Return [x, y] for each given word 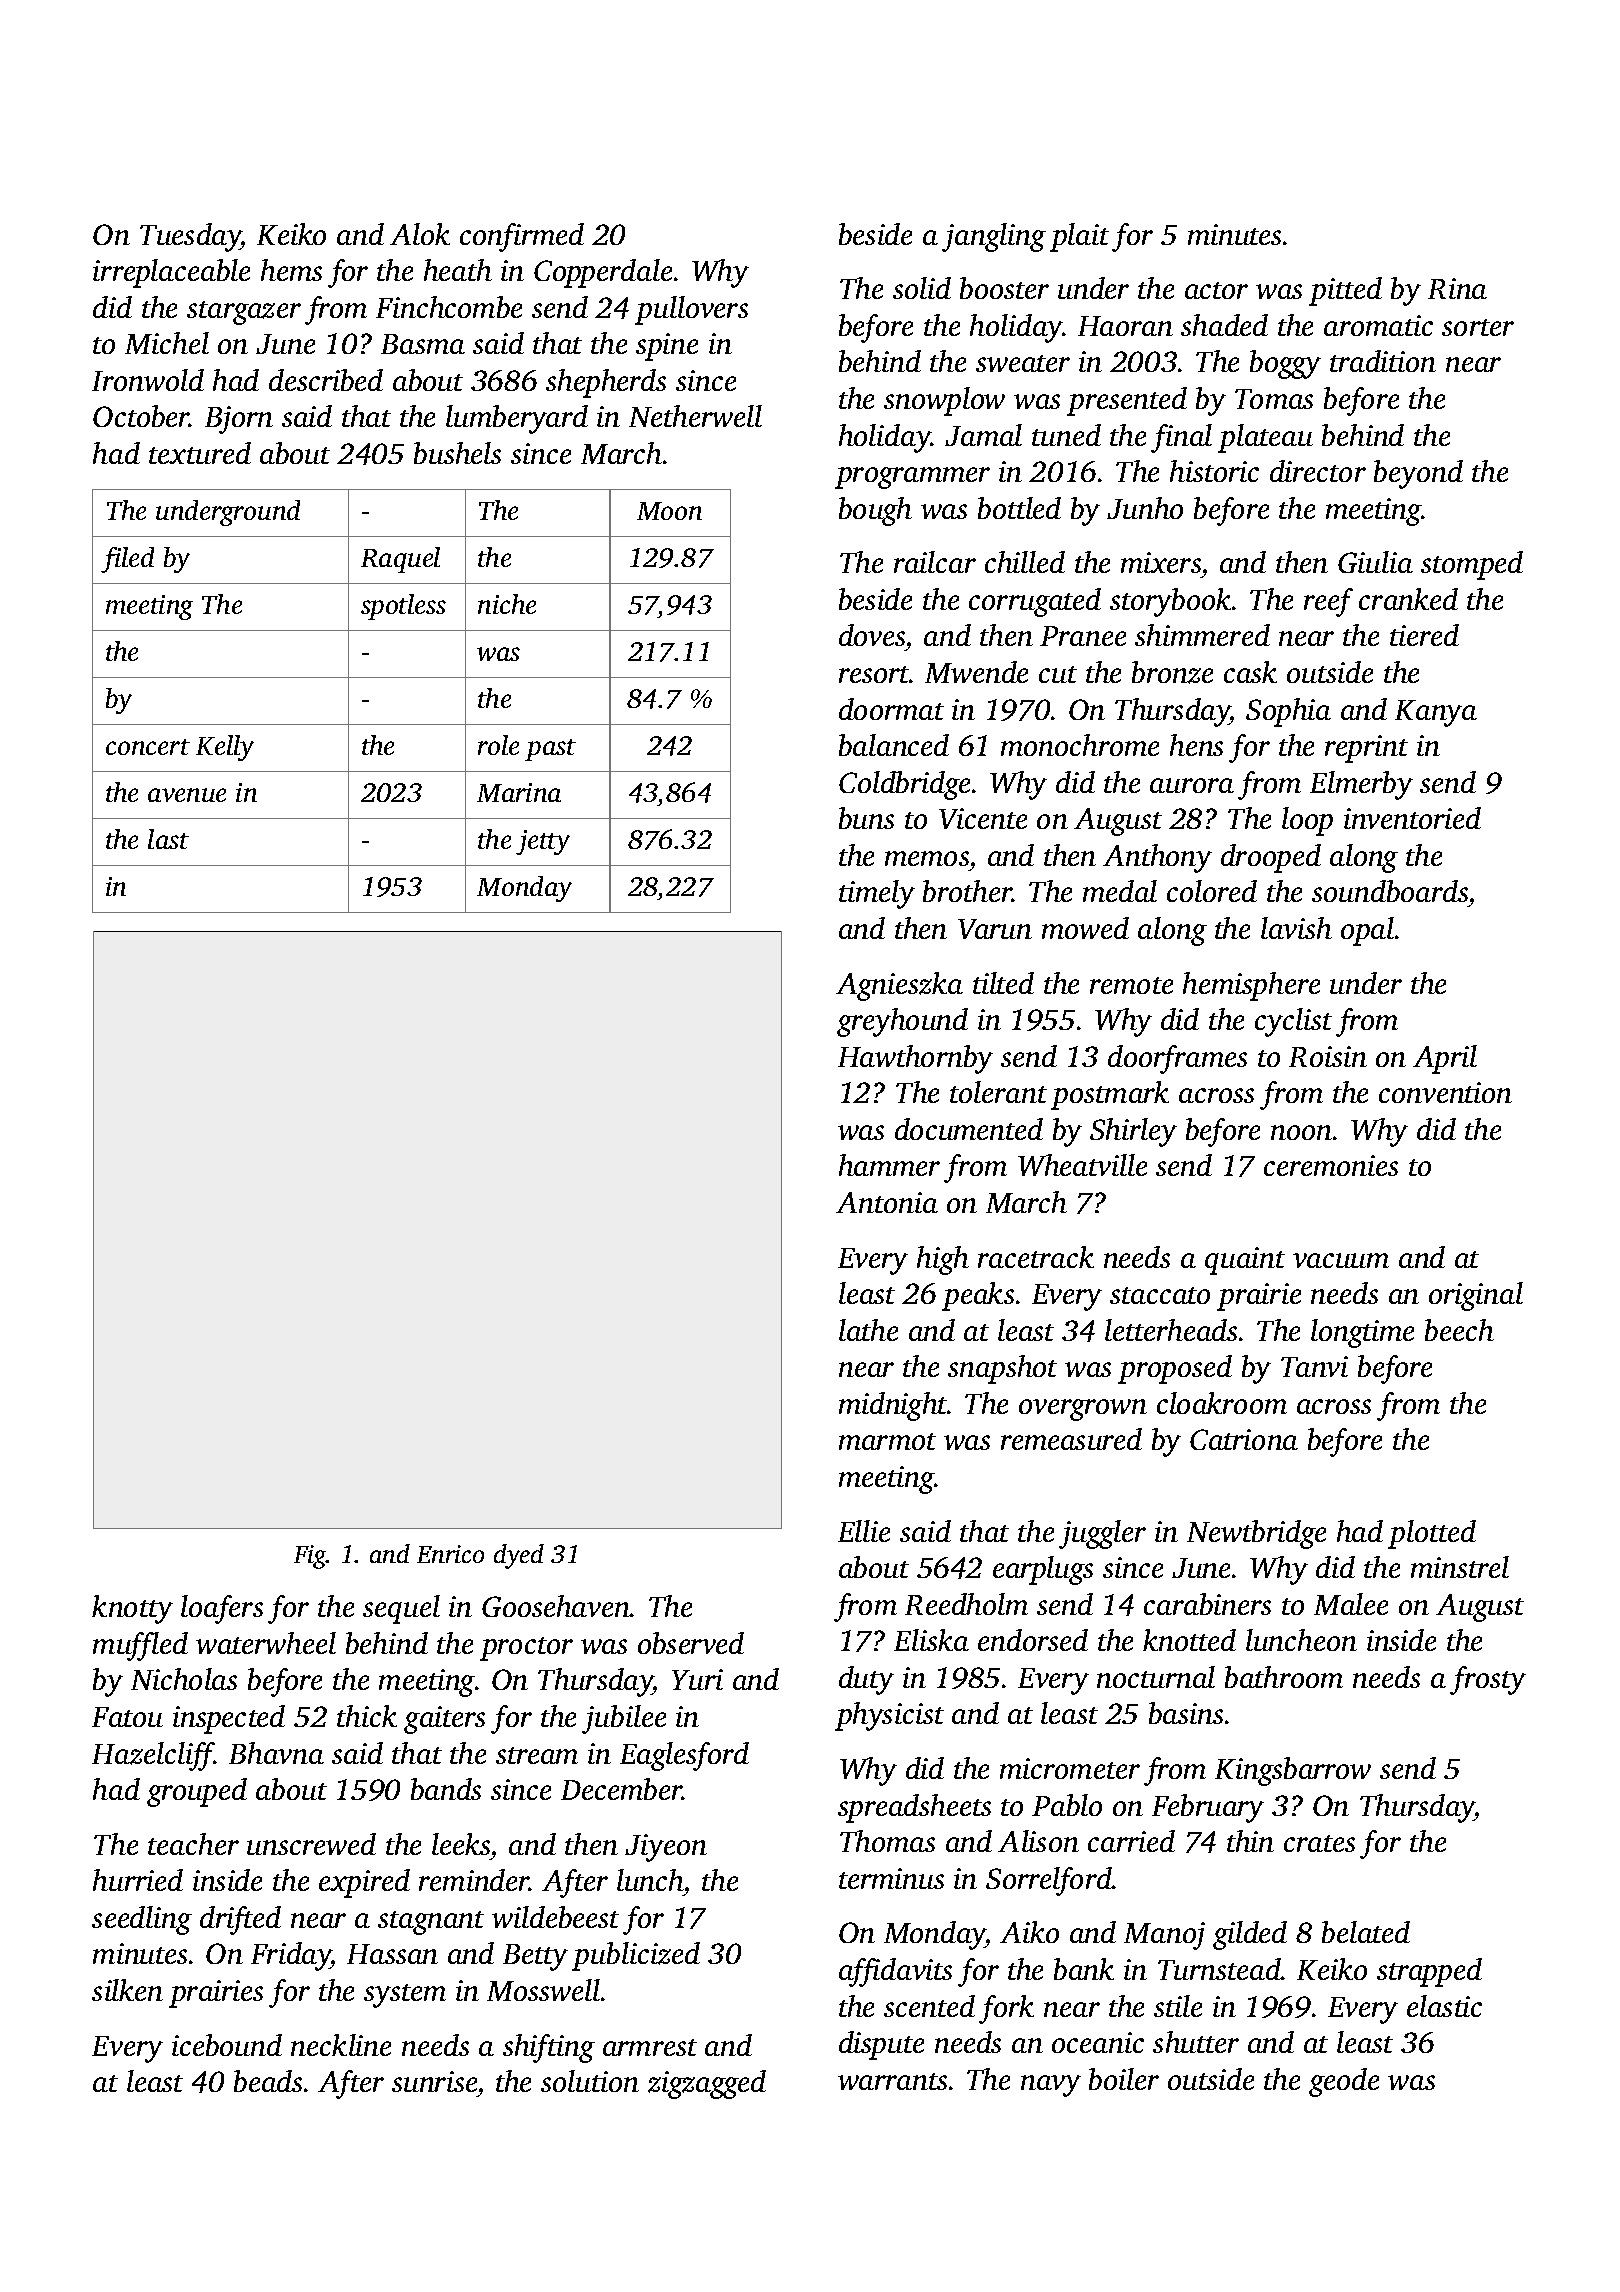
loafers [222, 1609]
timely [877, 894]
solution [590, 2081]
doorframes [1177, 1059]
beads [268, 2081]
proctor [526, 1649]
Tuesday [190, 237]
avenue [187, 795]
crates [1319, 1843]
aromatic [1378, 325]
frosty [1488, 1680]
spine [667, 347]
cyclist [1293, 1022]
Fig [310, 1557]
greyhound [902, 1022]
